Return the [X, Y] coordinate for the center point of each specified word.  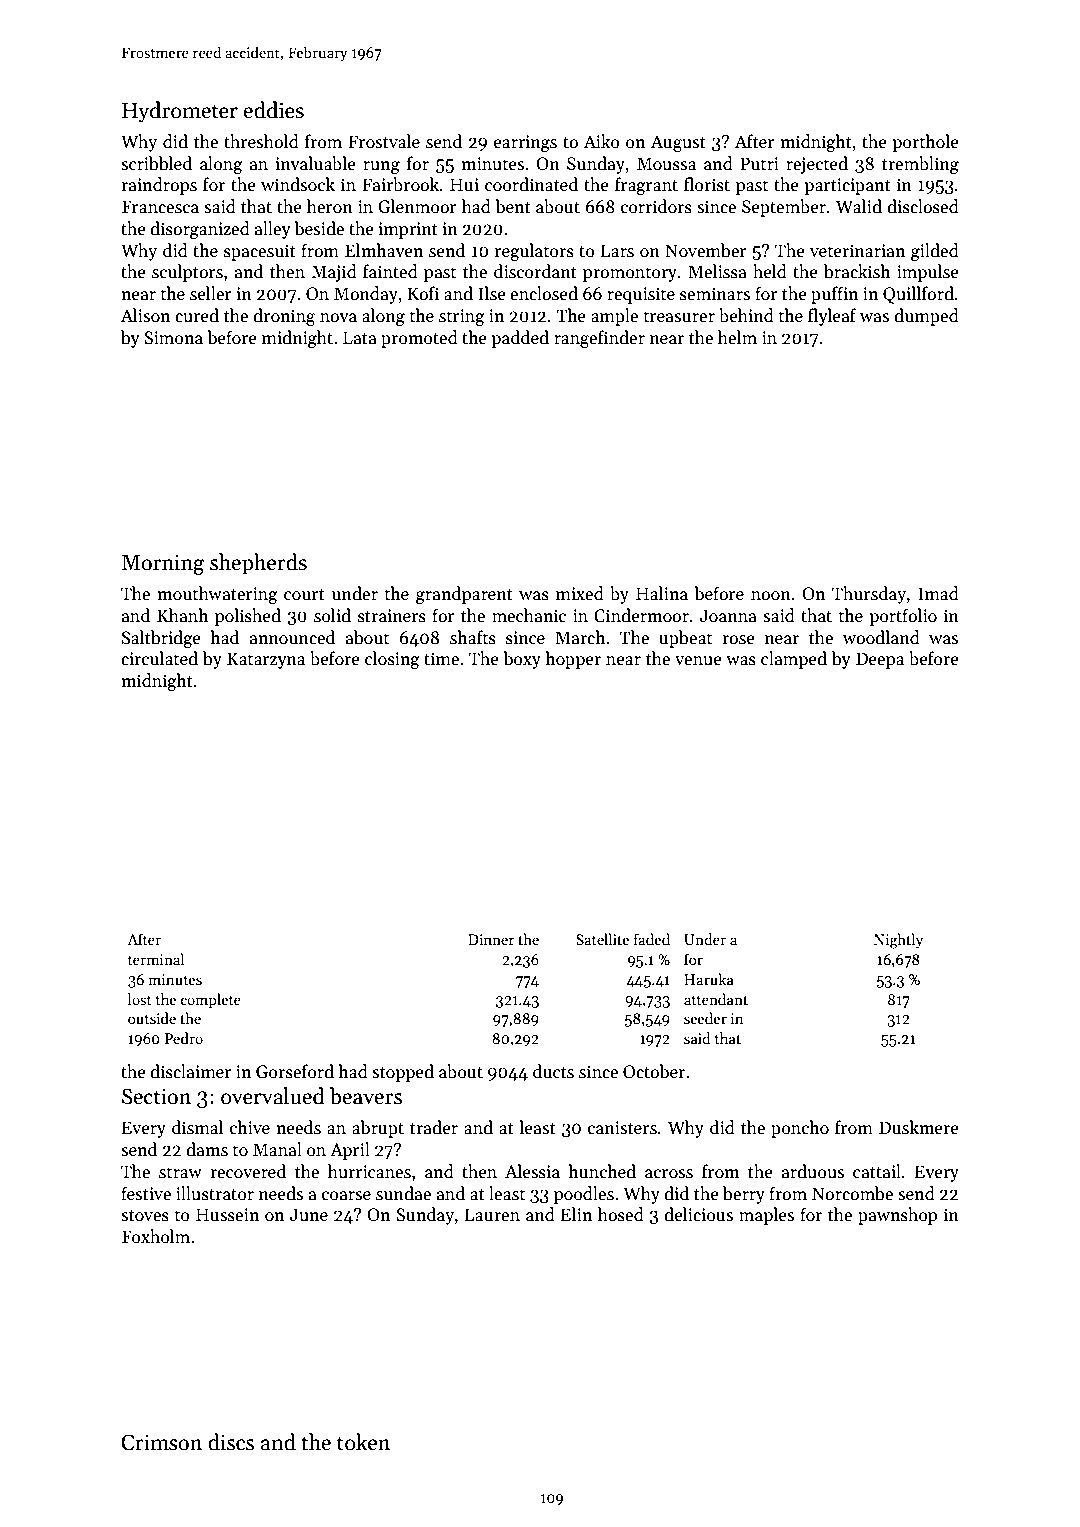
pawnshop [897, 1216]
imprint [408, 230]
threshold [261, 141]
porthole [925, 143]
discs [231, 1442]
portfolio [903, 617]
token [363, 1442]
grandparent [464, 595]
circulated [159, 658]
